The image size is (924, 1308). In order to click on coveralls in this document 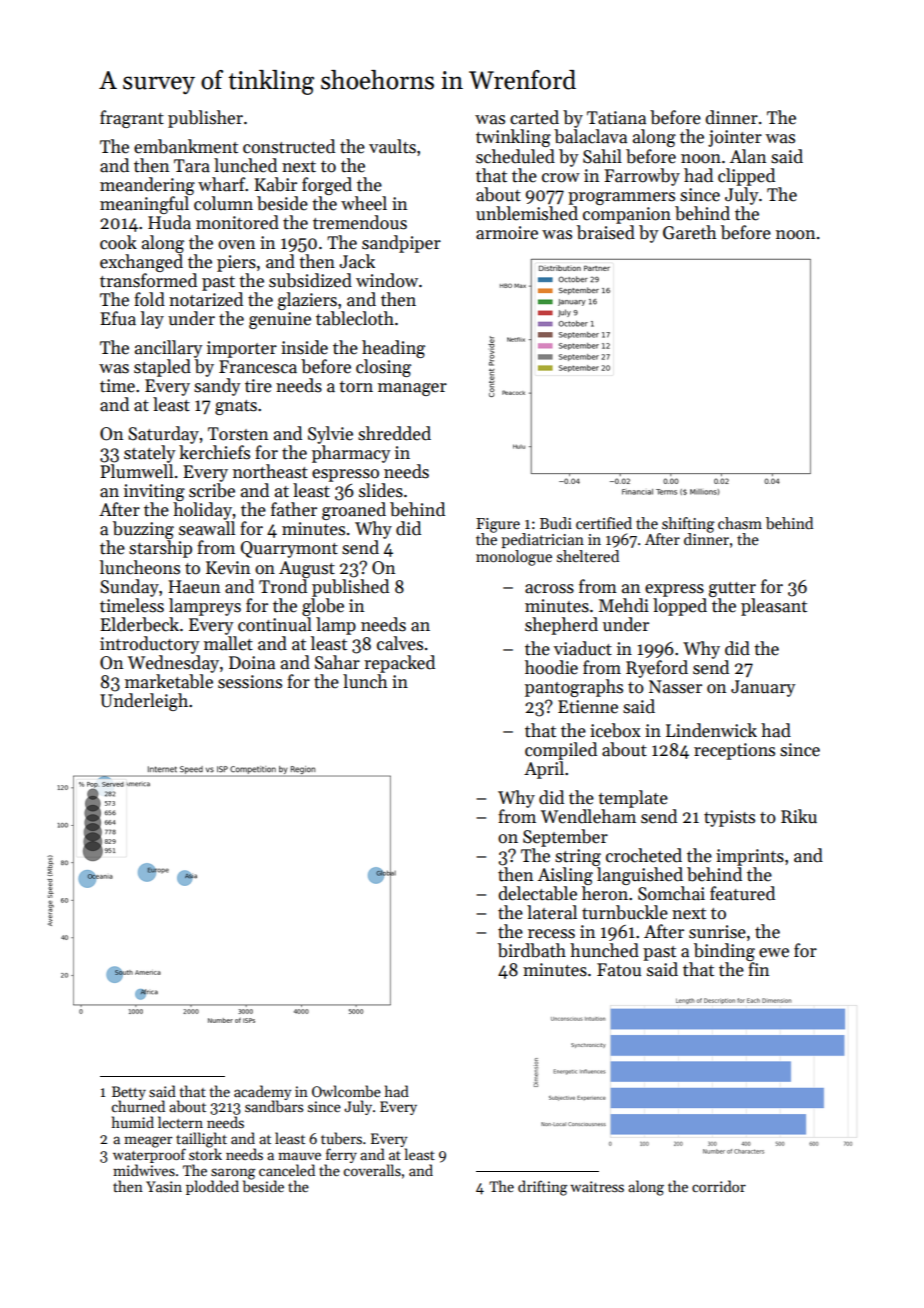, I will do `click(372, 1170)`.
